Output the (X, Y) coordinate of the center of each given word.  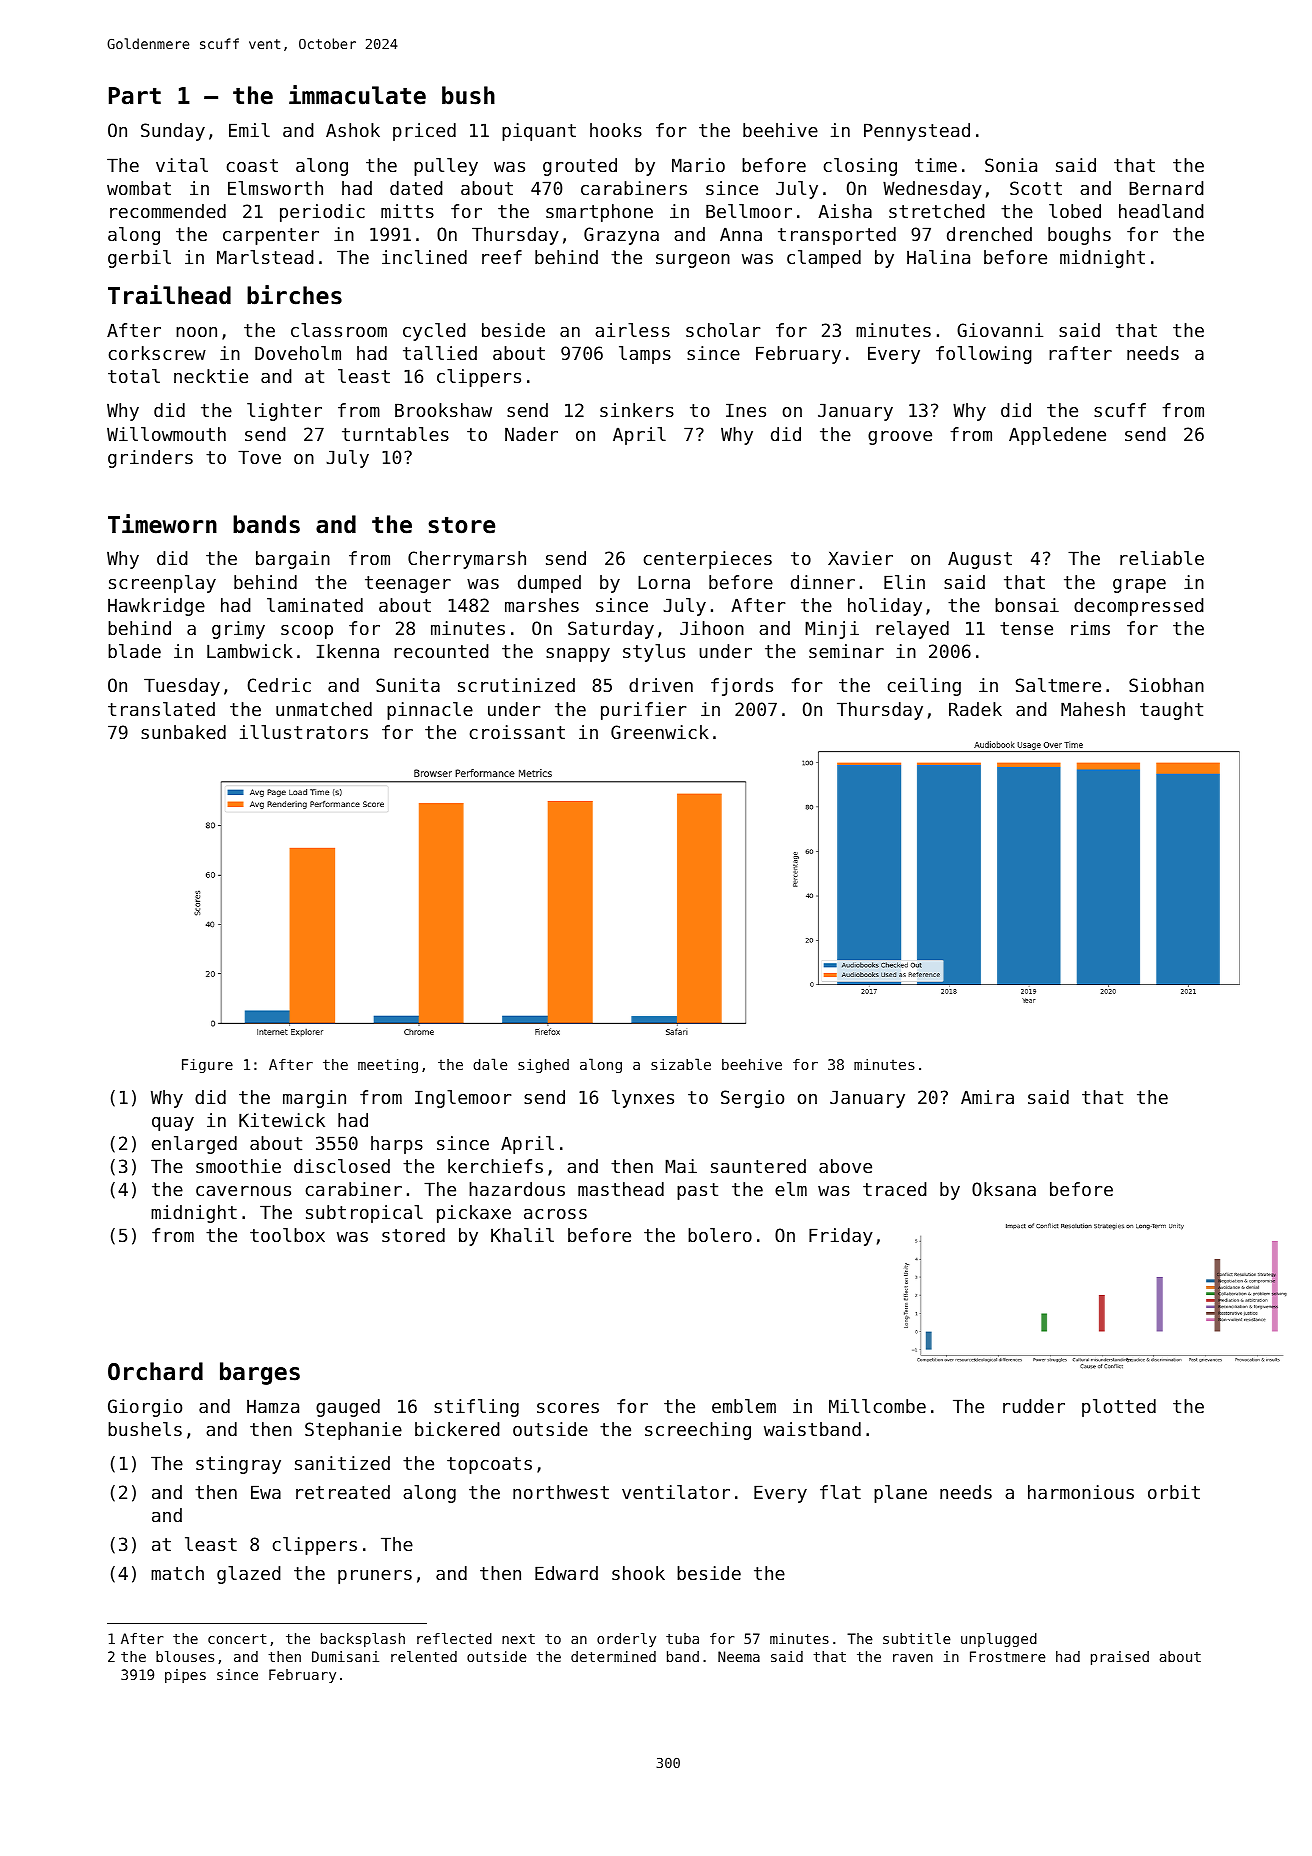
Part (135, 96)
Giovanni (1000, 330)
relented (424, 1656)
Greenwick (660, 732)
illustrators (304, 732)
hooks (616, 130)
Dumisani (345, 1656)
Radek (975, 709)
